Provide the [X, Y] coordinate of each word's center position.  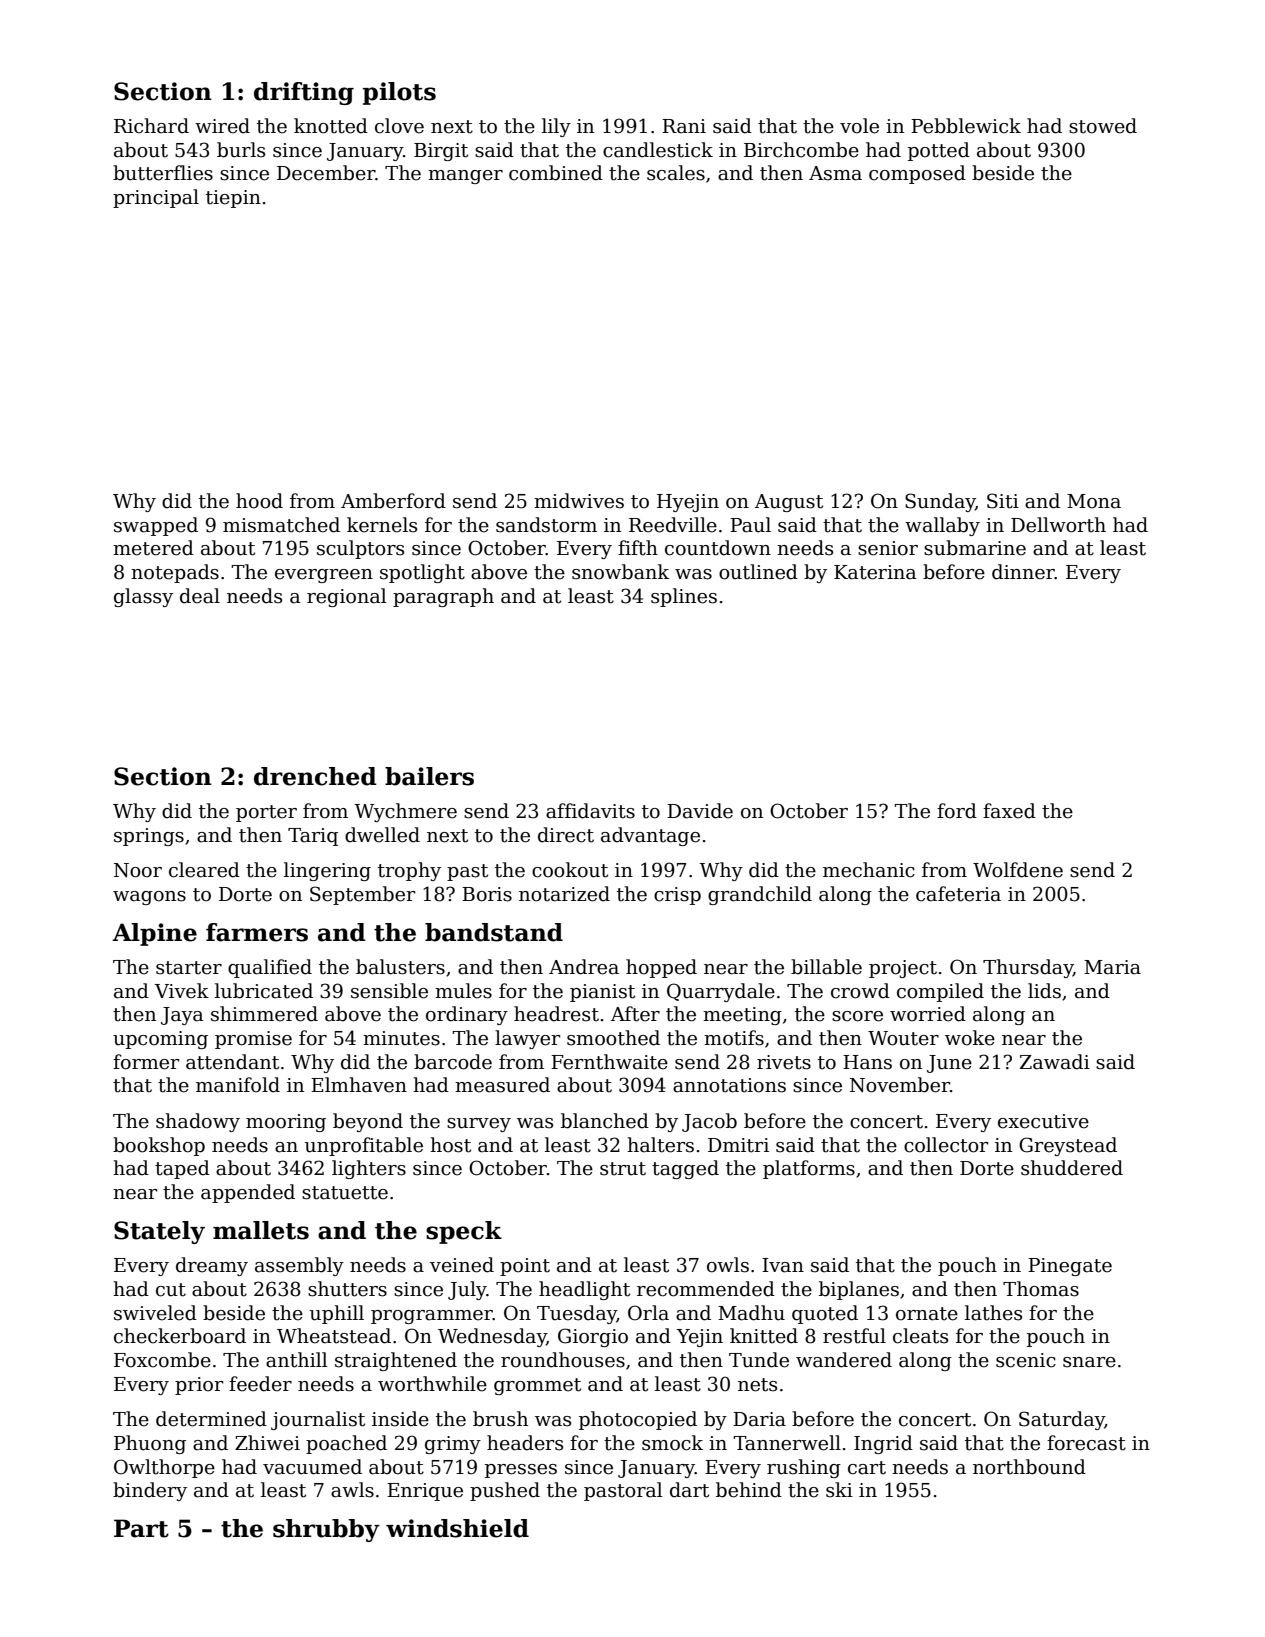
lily [556, 127]
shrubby [326, 1530]
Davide [700, 811]
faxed [1009, 811]
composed [917, 174]
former [146, 1062]
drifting [304, 93]
